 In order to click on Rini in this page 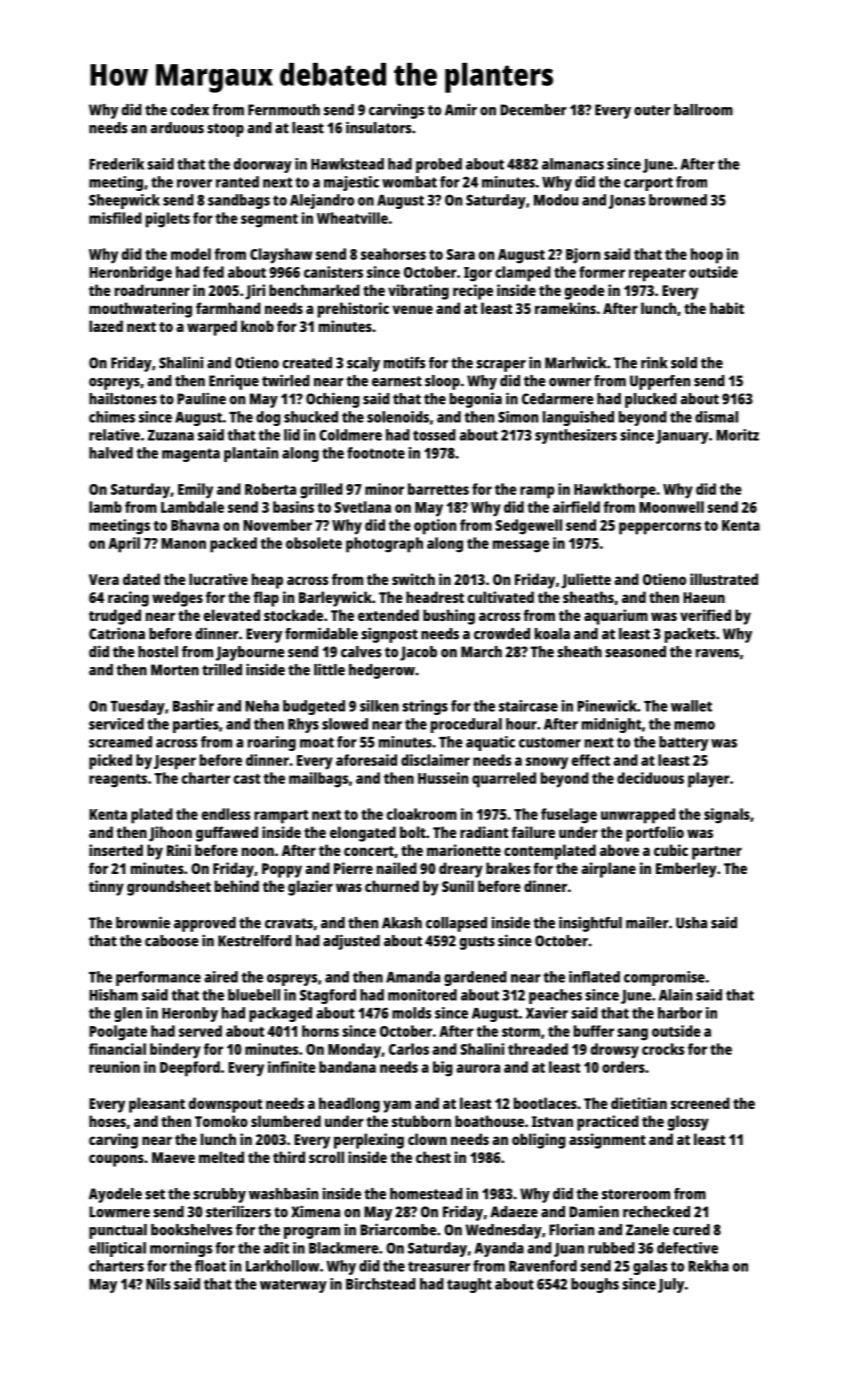, I will do `click(179, 850)`.
